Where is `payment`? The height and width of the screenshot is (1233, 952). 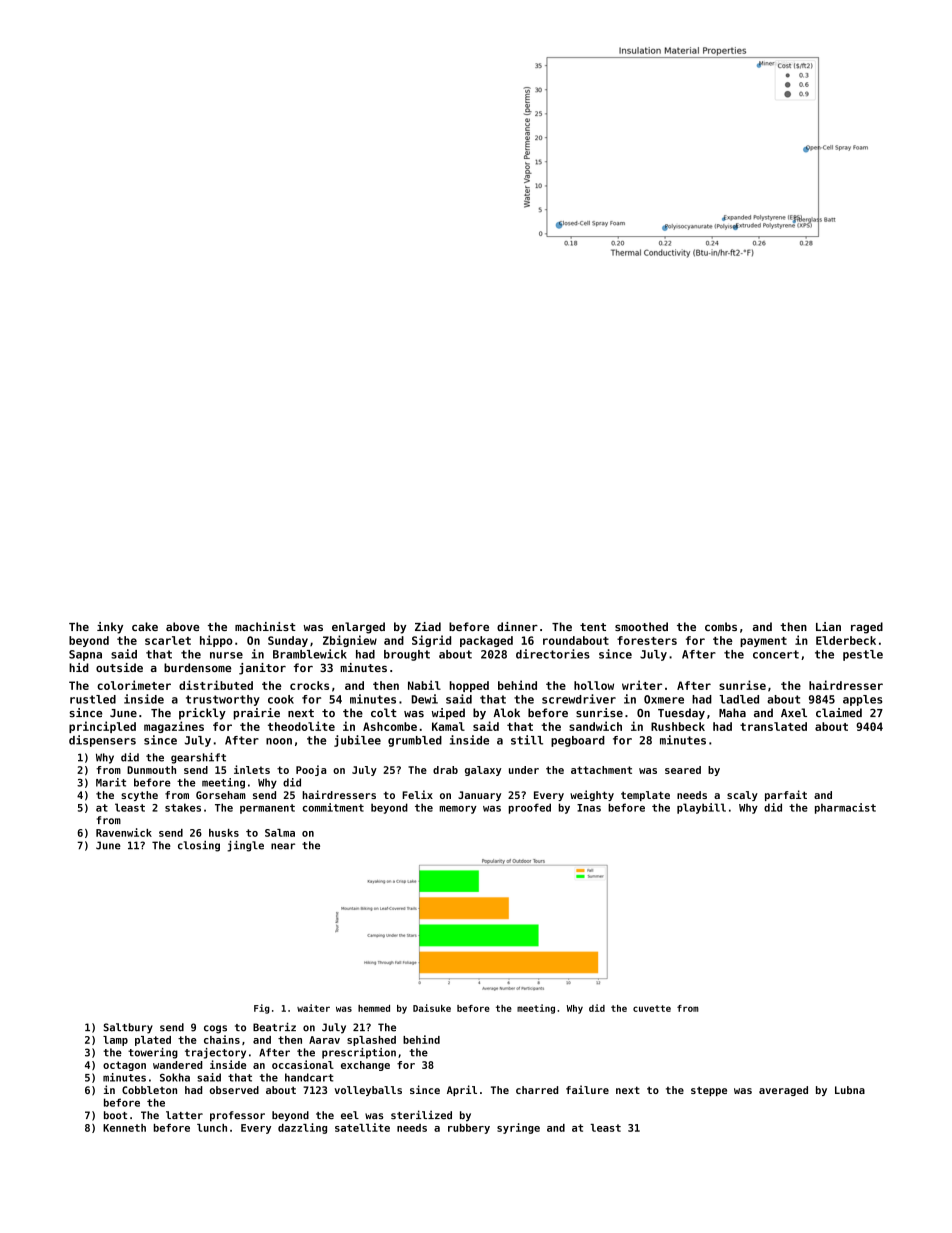 payment is located at coordinates (763, 642).
